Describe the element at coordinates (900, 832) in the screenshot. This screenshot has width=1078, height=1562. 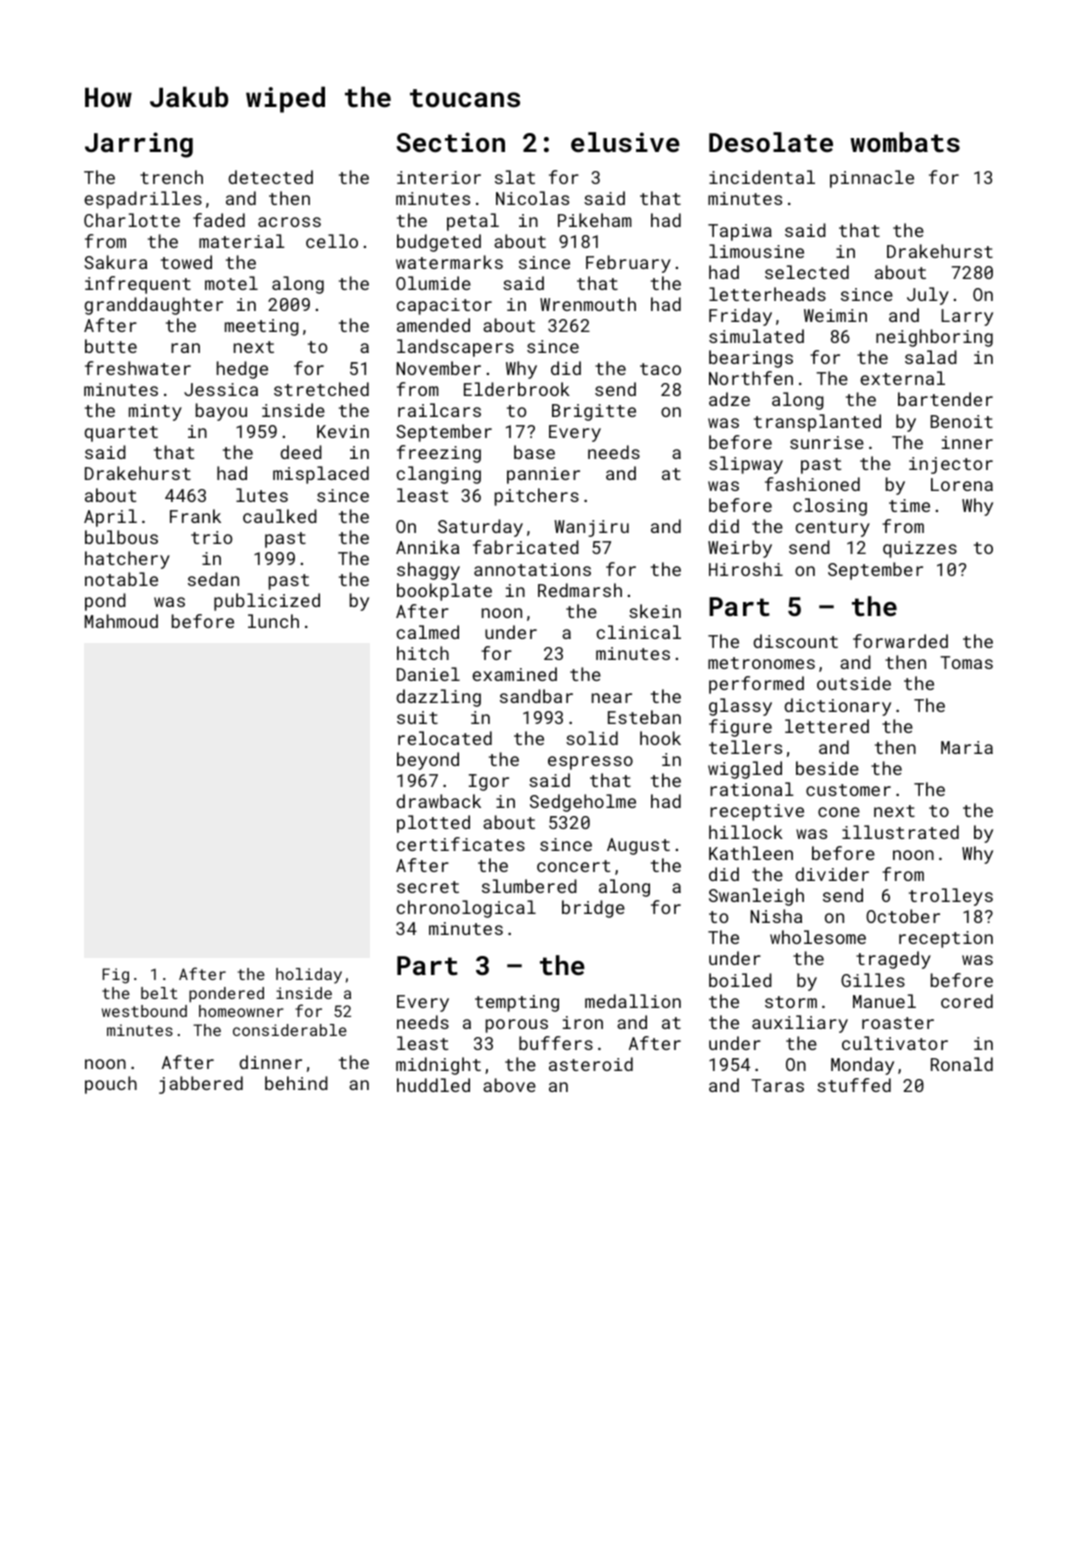
I see `illustrated` at that location.
